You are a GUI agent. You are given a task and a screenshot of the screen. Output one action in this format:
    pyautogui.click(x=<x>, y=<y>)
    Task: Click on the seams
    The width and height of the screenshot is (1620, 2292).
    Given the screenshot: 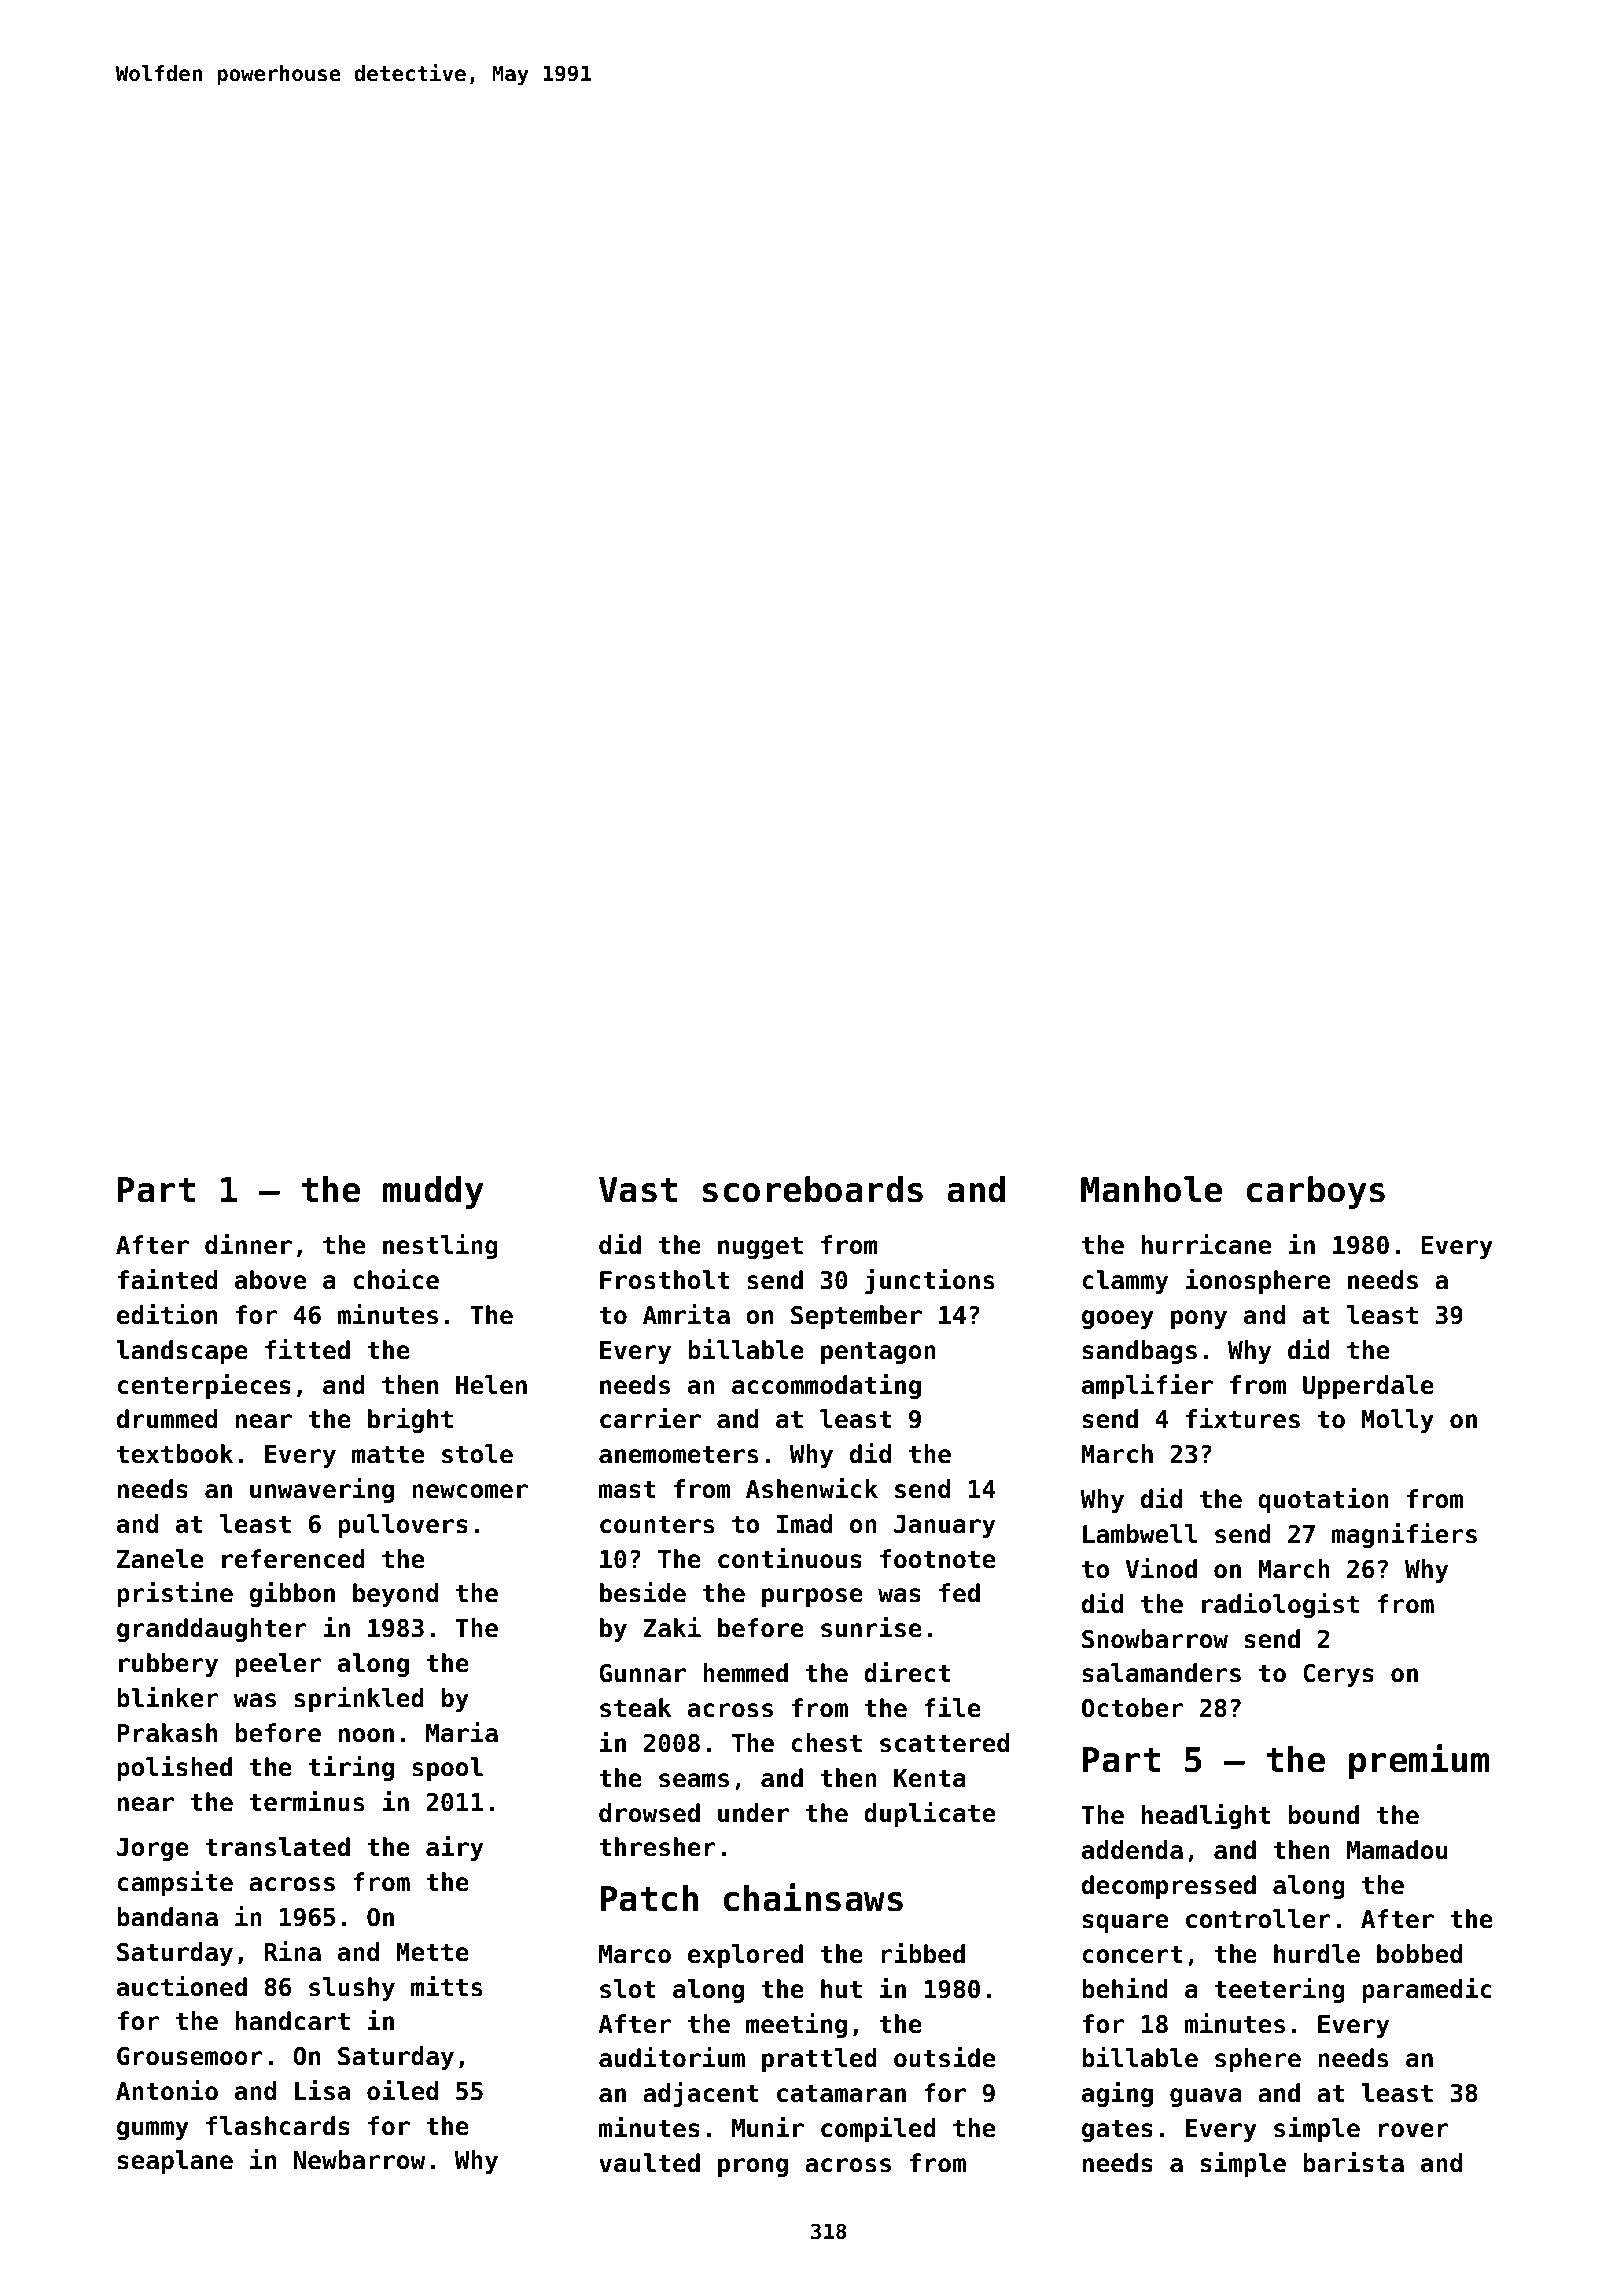 What is the action you would take?
    pyautogui.click(x=694, y=1780)
